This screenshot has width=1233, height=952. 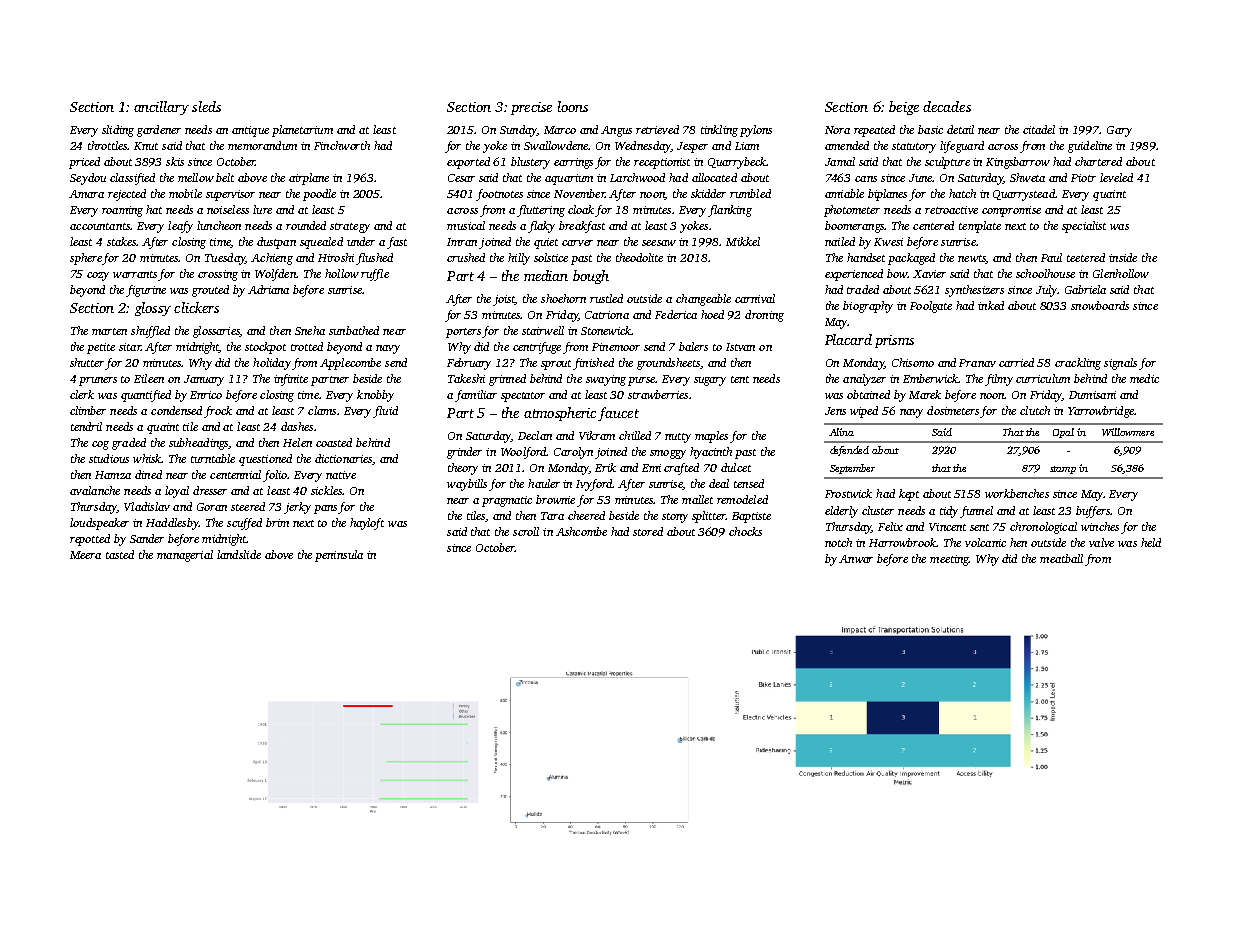 What do you see at coordinates (1101, 542) in the screenshot?
I see `valve` at bounding box center [1101, 542].
